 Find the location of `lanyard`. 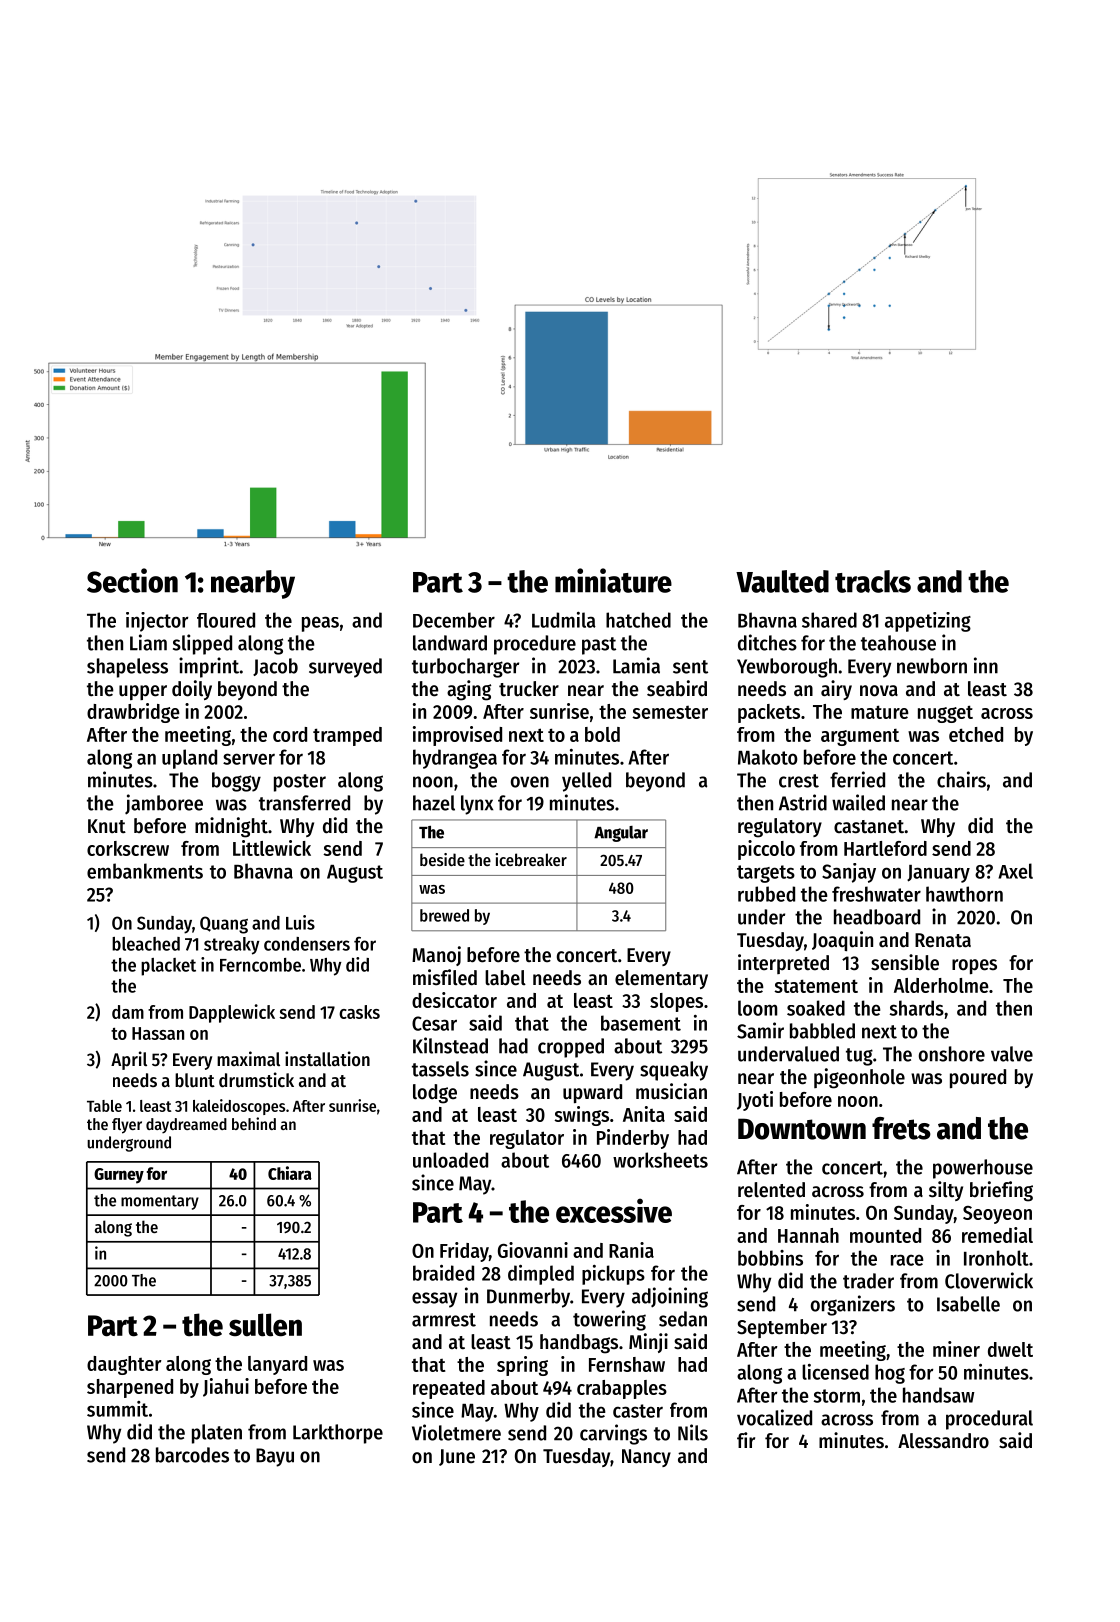

lanyard is located at coordinates (277, 1365).
